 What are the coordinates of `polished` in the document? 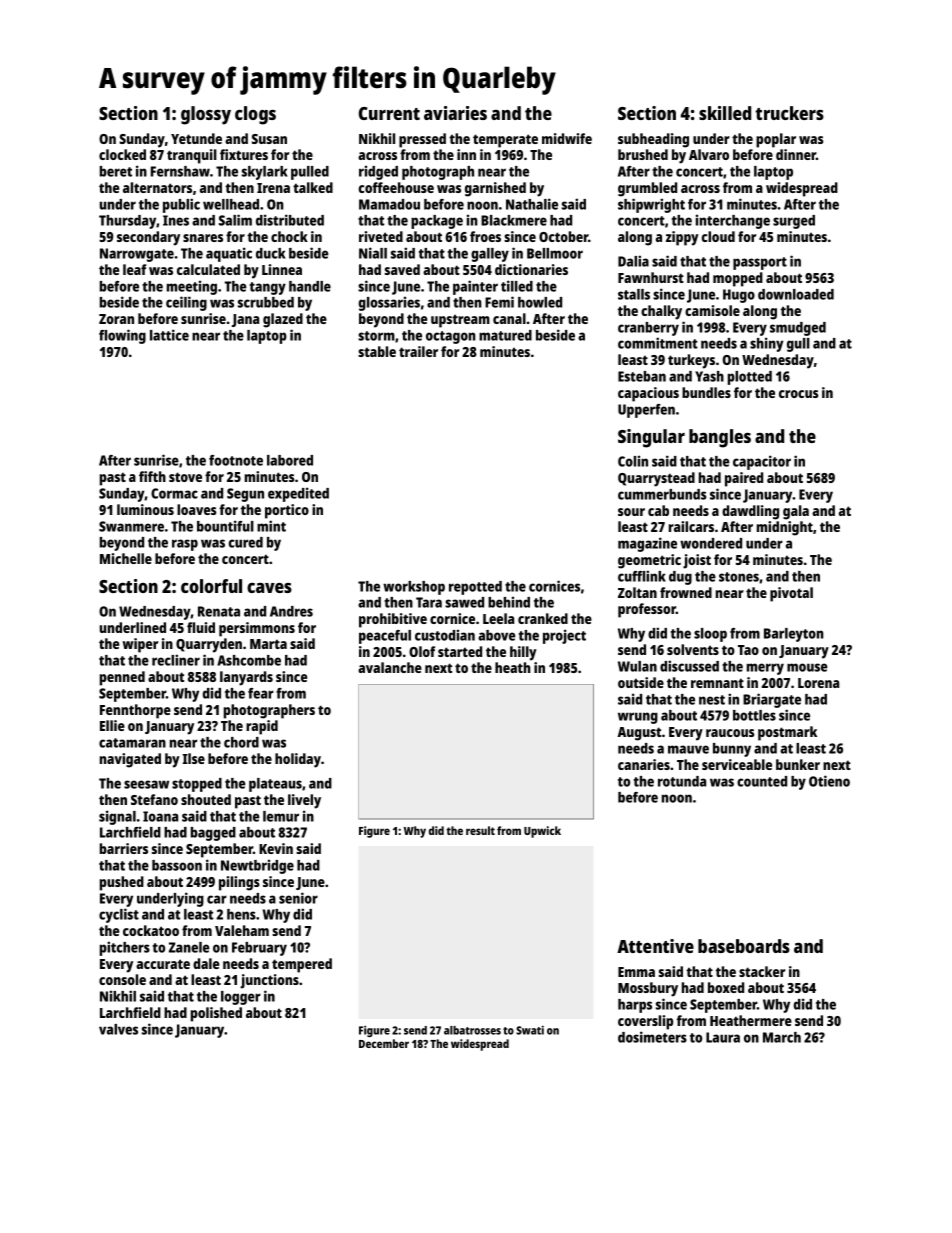 It's located at (216, 1014).
